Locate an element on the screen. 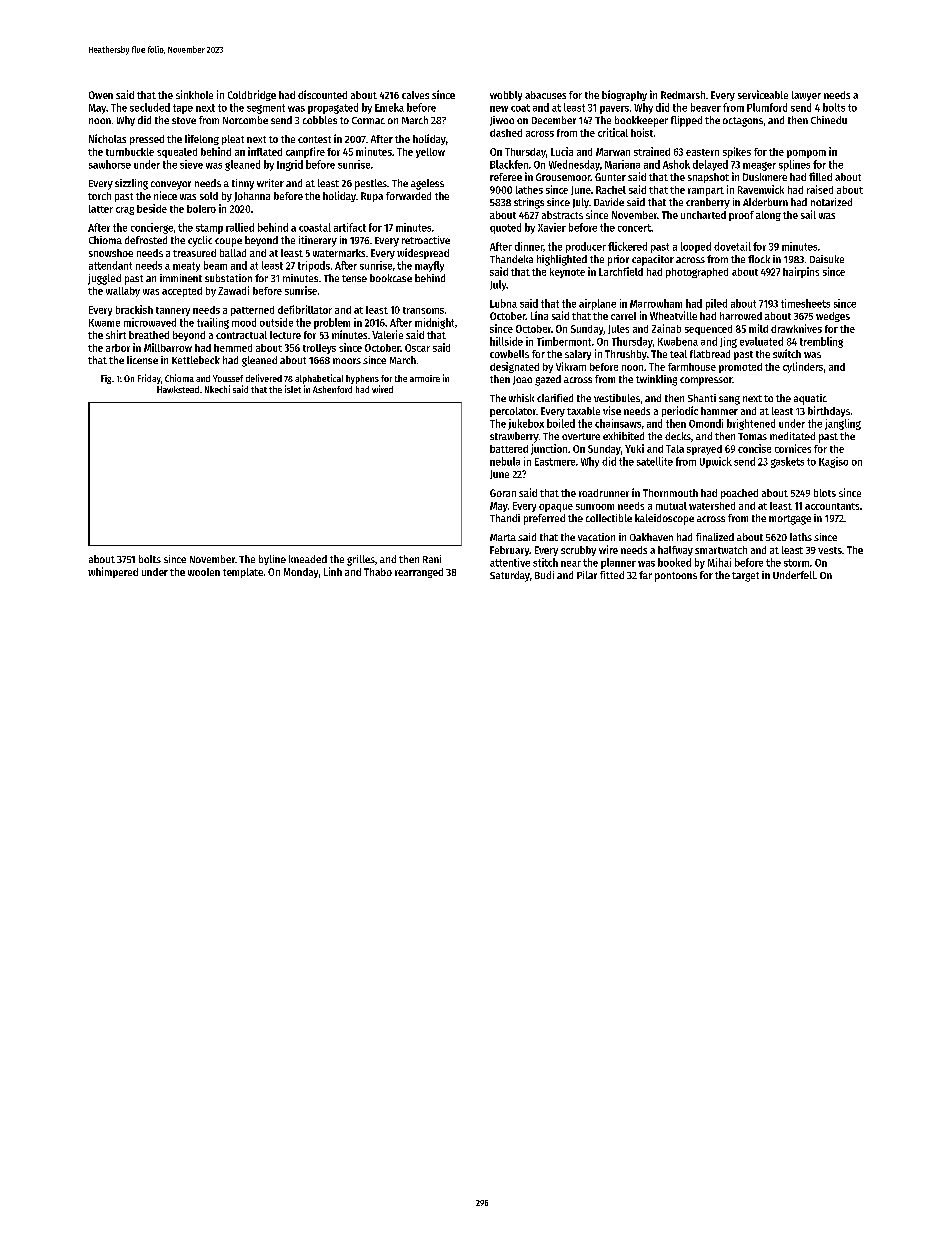  snowshoe is located at coordinates (111, 253).
